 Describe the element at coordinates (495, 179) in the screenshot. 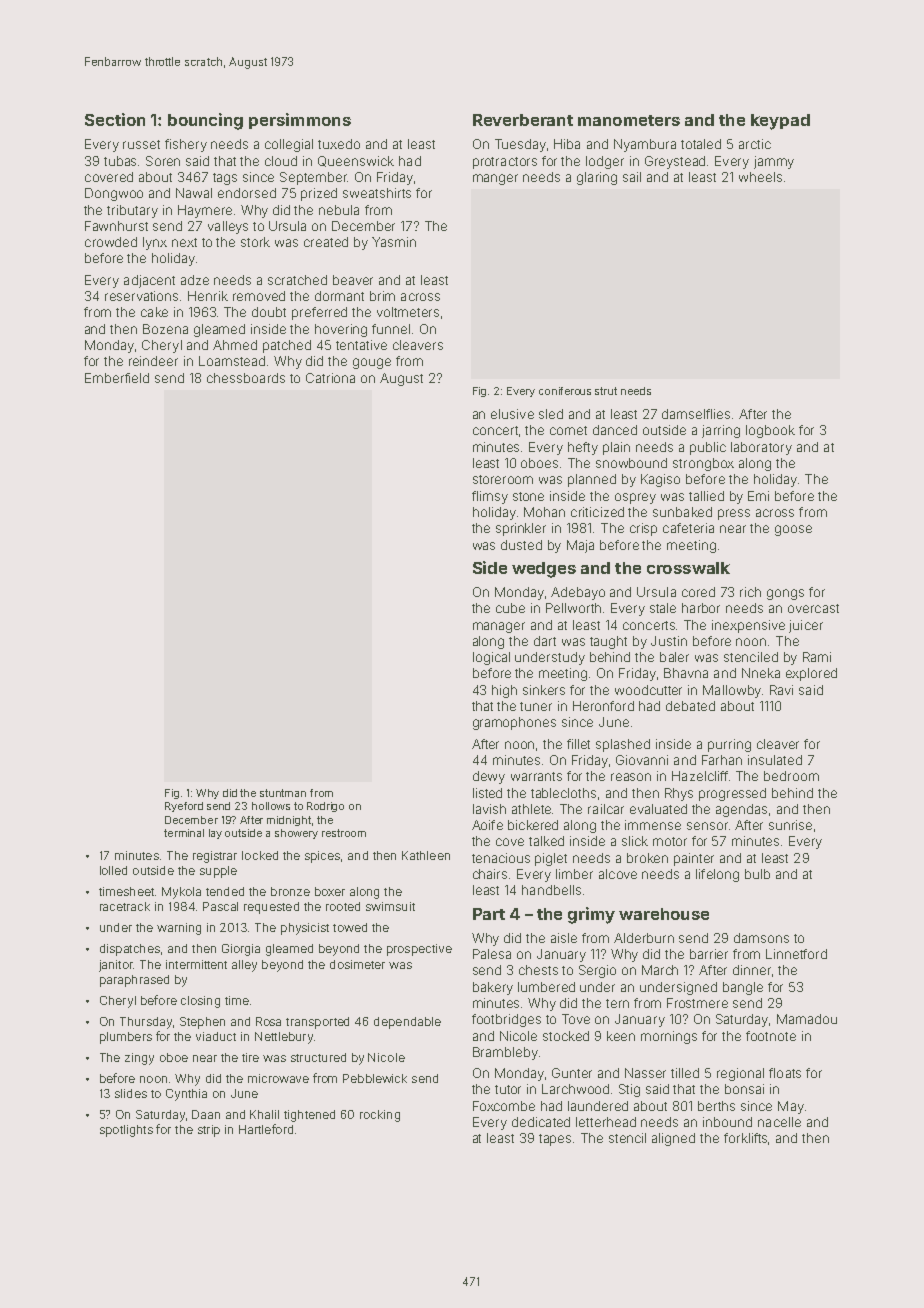

I see `manger` at that location.
